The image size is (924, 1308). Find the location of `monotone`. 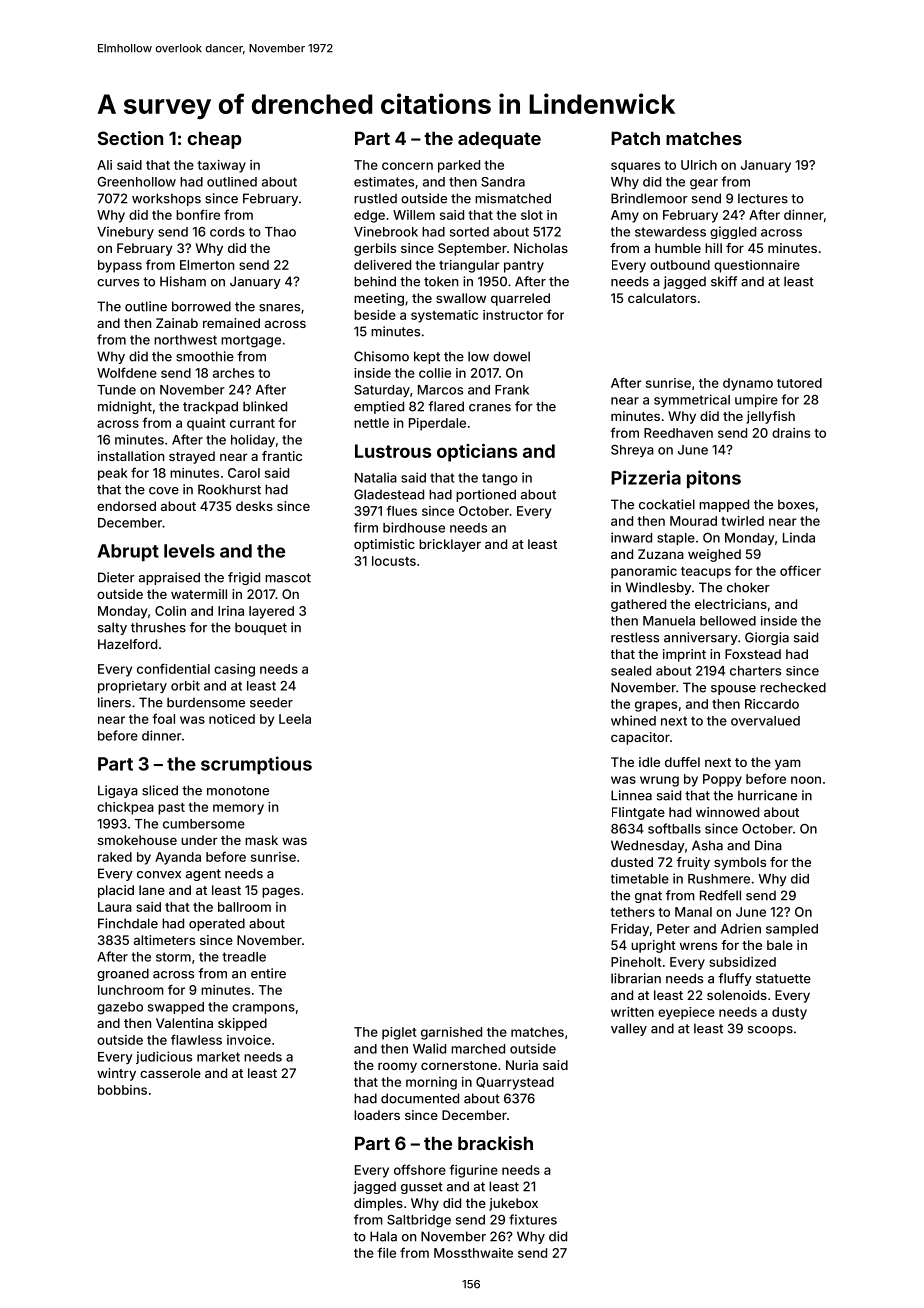

monotone is located at coordinates (238, 791).
